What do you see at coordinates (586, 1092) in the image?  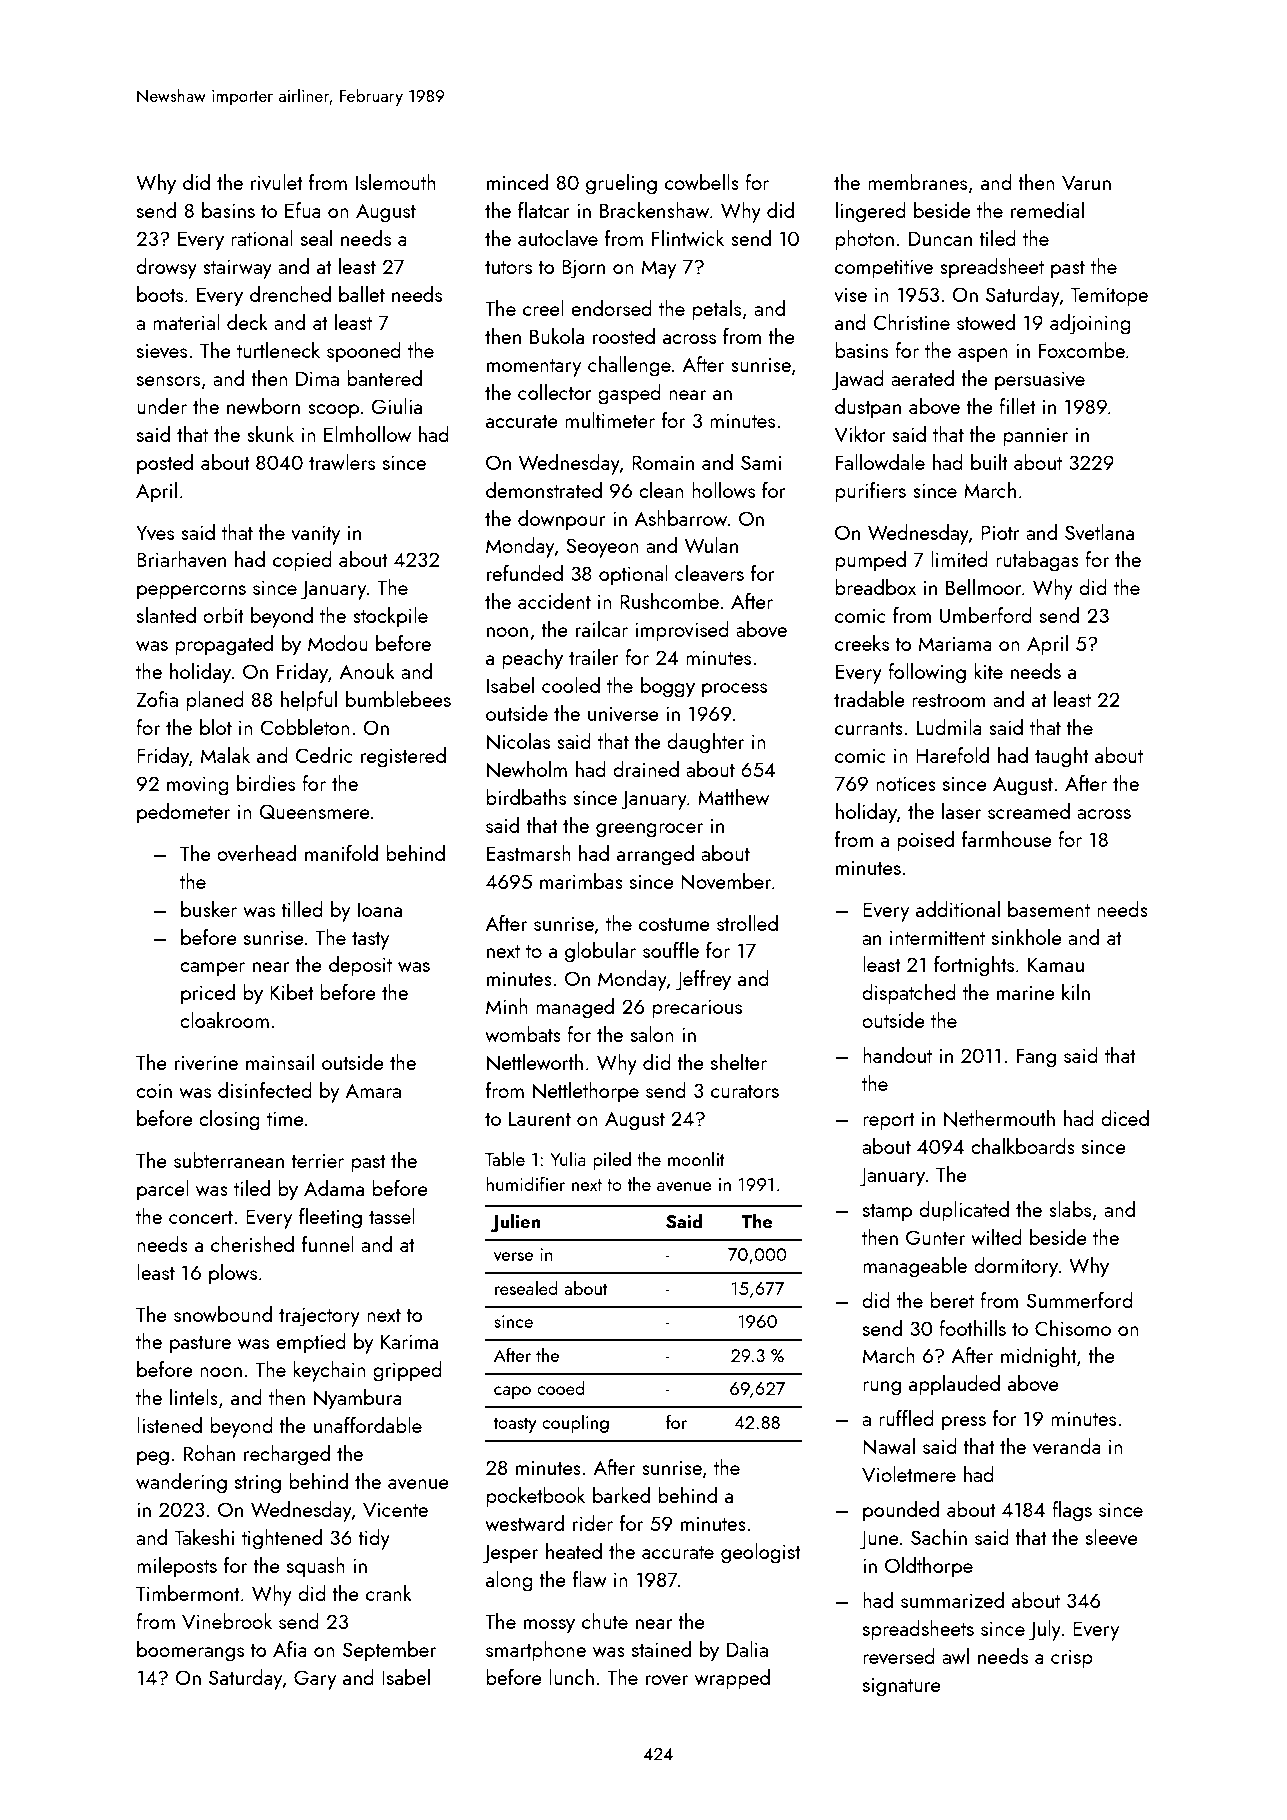 I see `Nettlethorpe` at bounding box center [586, 1092].
